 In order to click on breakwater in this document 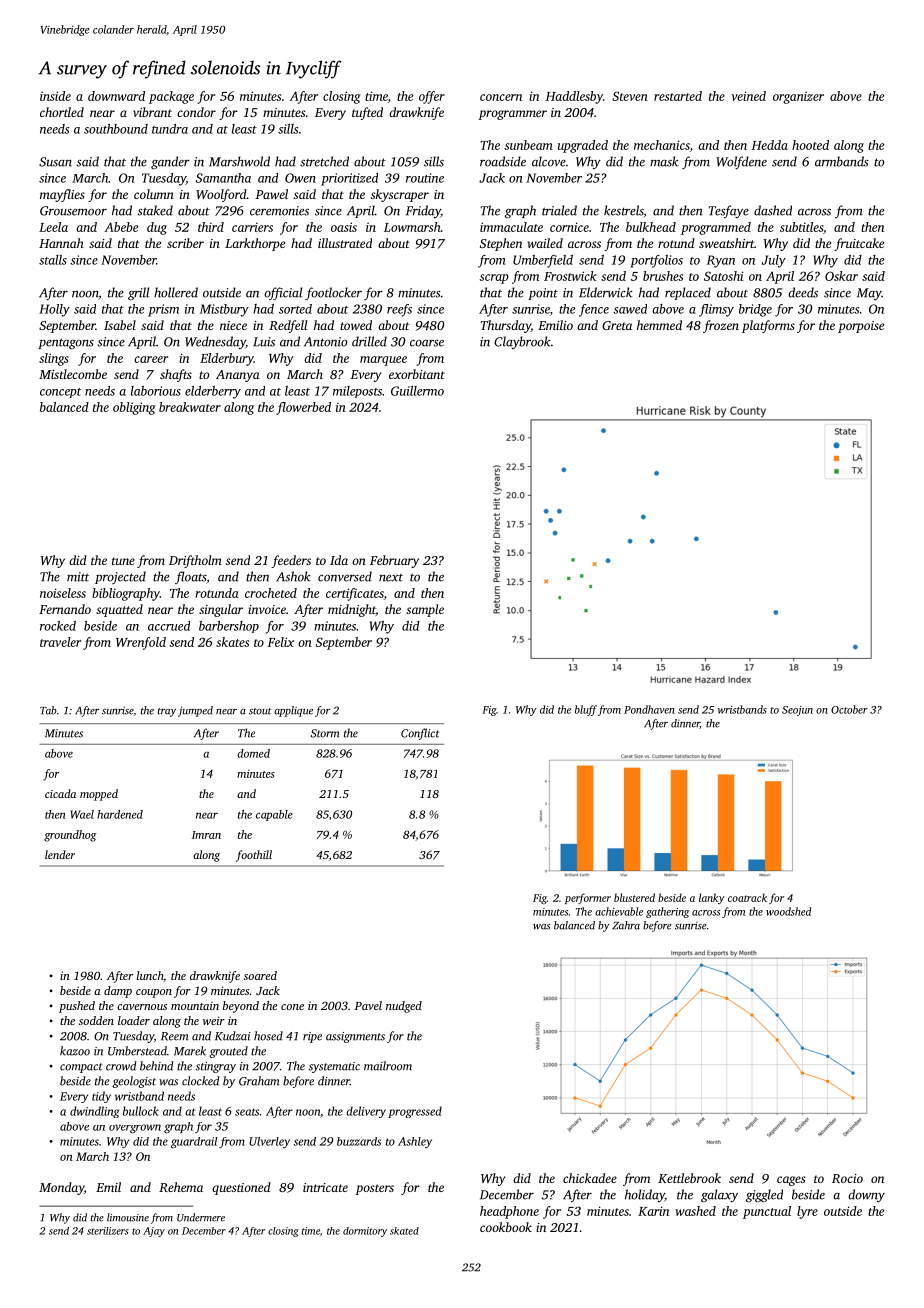, I will do `click(190, 407)`.
